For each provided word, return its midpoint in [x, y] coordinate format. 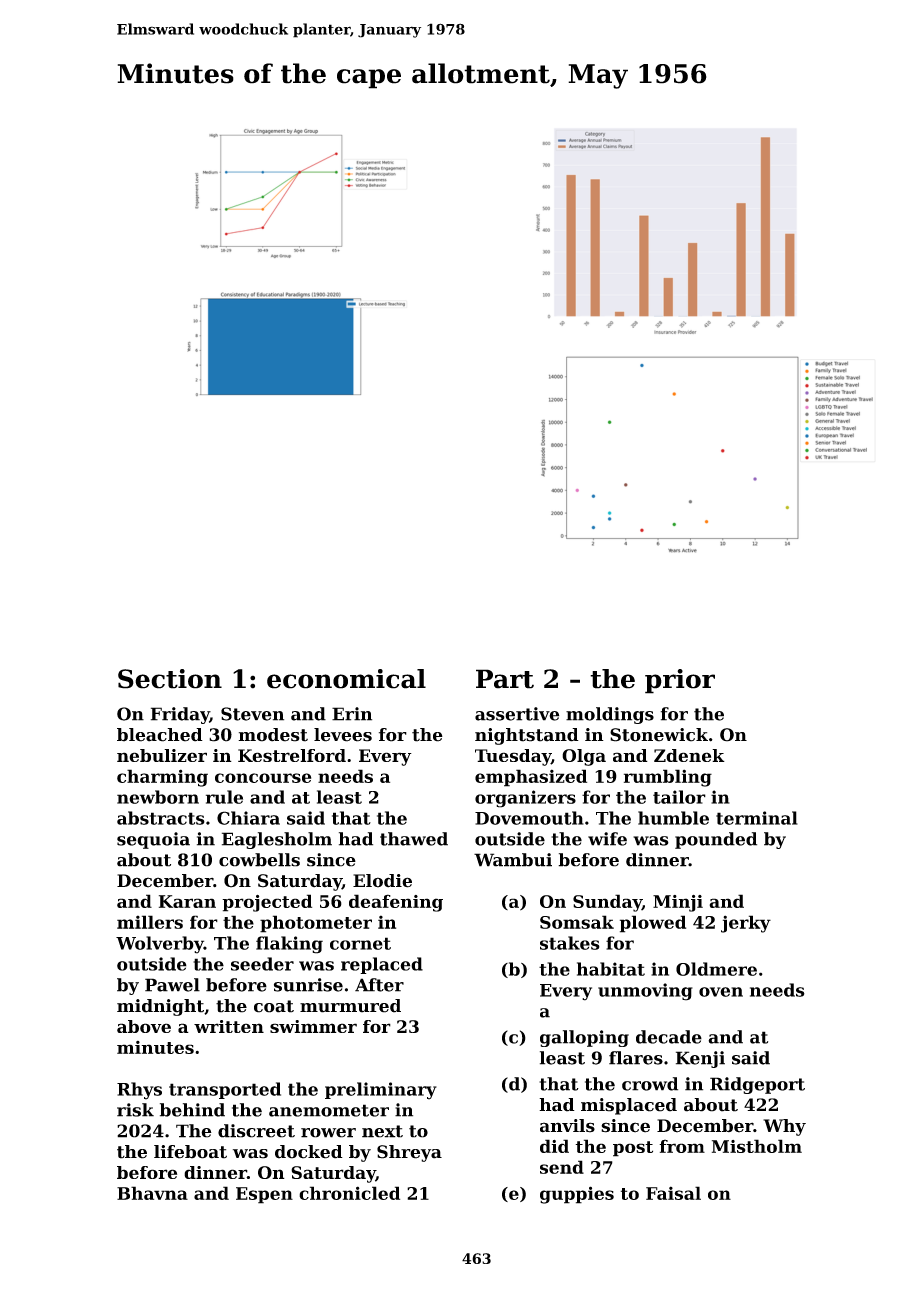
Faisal [673, 1193]
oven [721, 992]
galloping [584, 1038]
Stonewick [659, 735]
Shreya [409, 1153]
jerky [746, 924]
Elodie [382, 881]
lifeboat [190, 1152]
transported [225, 1090]
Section [170, 679]
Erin [352, 714]
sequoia [153, 840]
